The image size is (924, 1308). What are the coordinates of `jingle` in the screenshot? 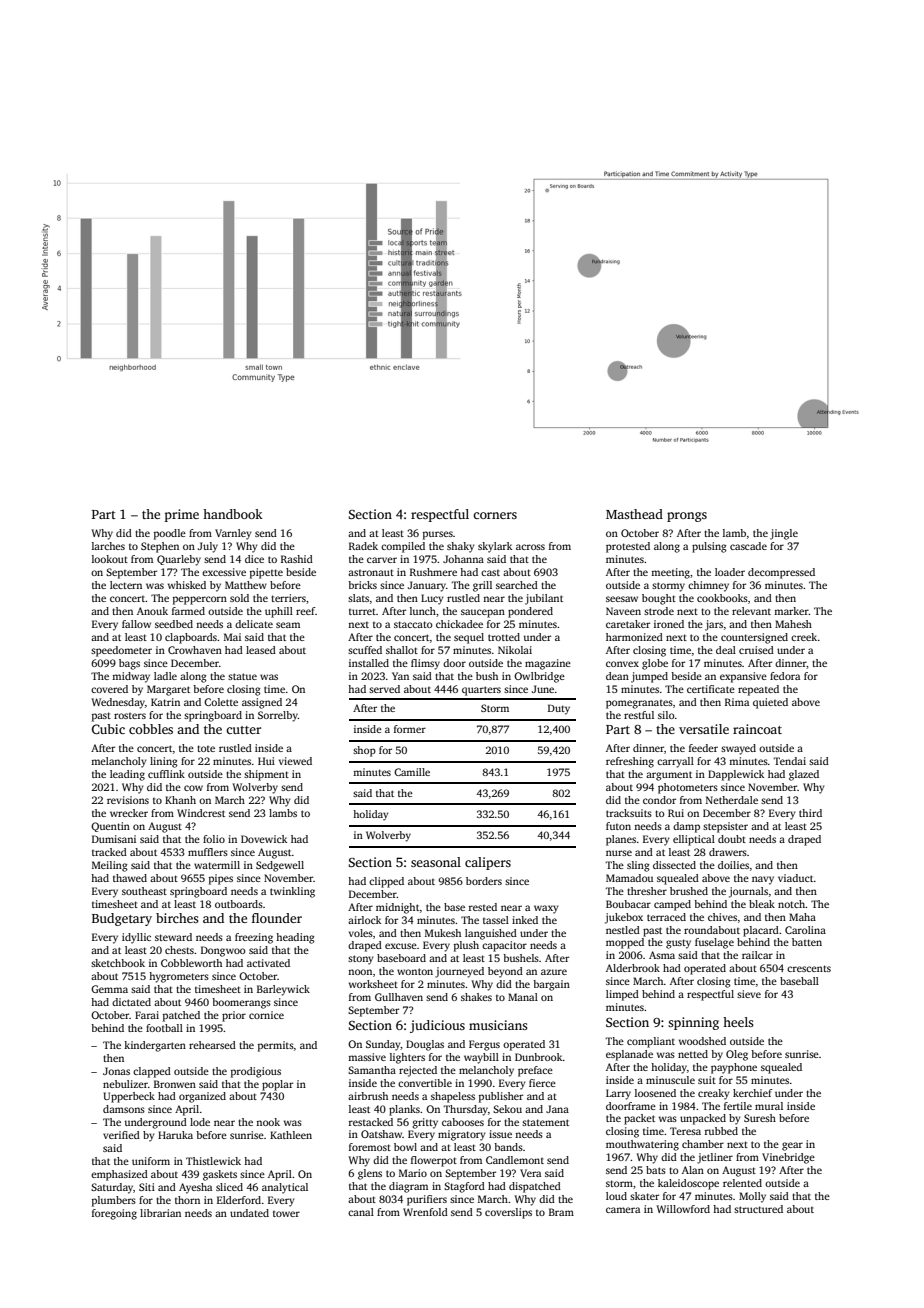 It's located at (784, 534).
